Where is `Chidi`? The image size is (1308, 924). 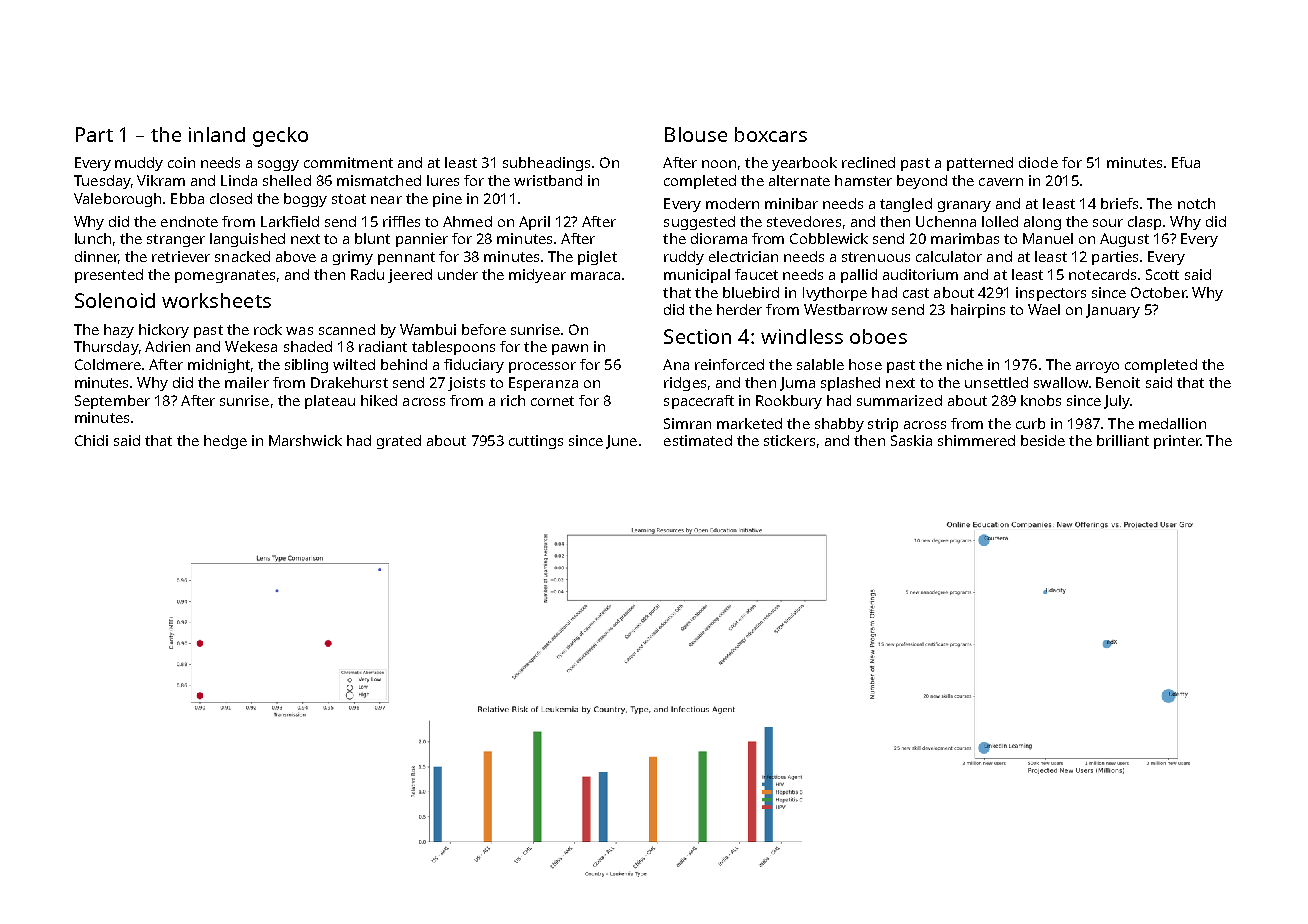 Chidi is located at coordinates (91, 440).
